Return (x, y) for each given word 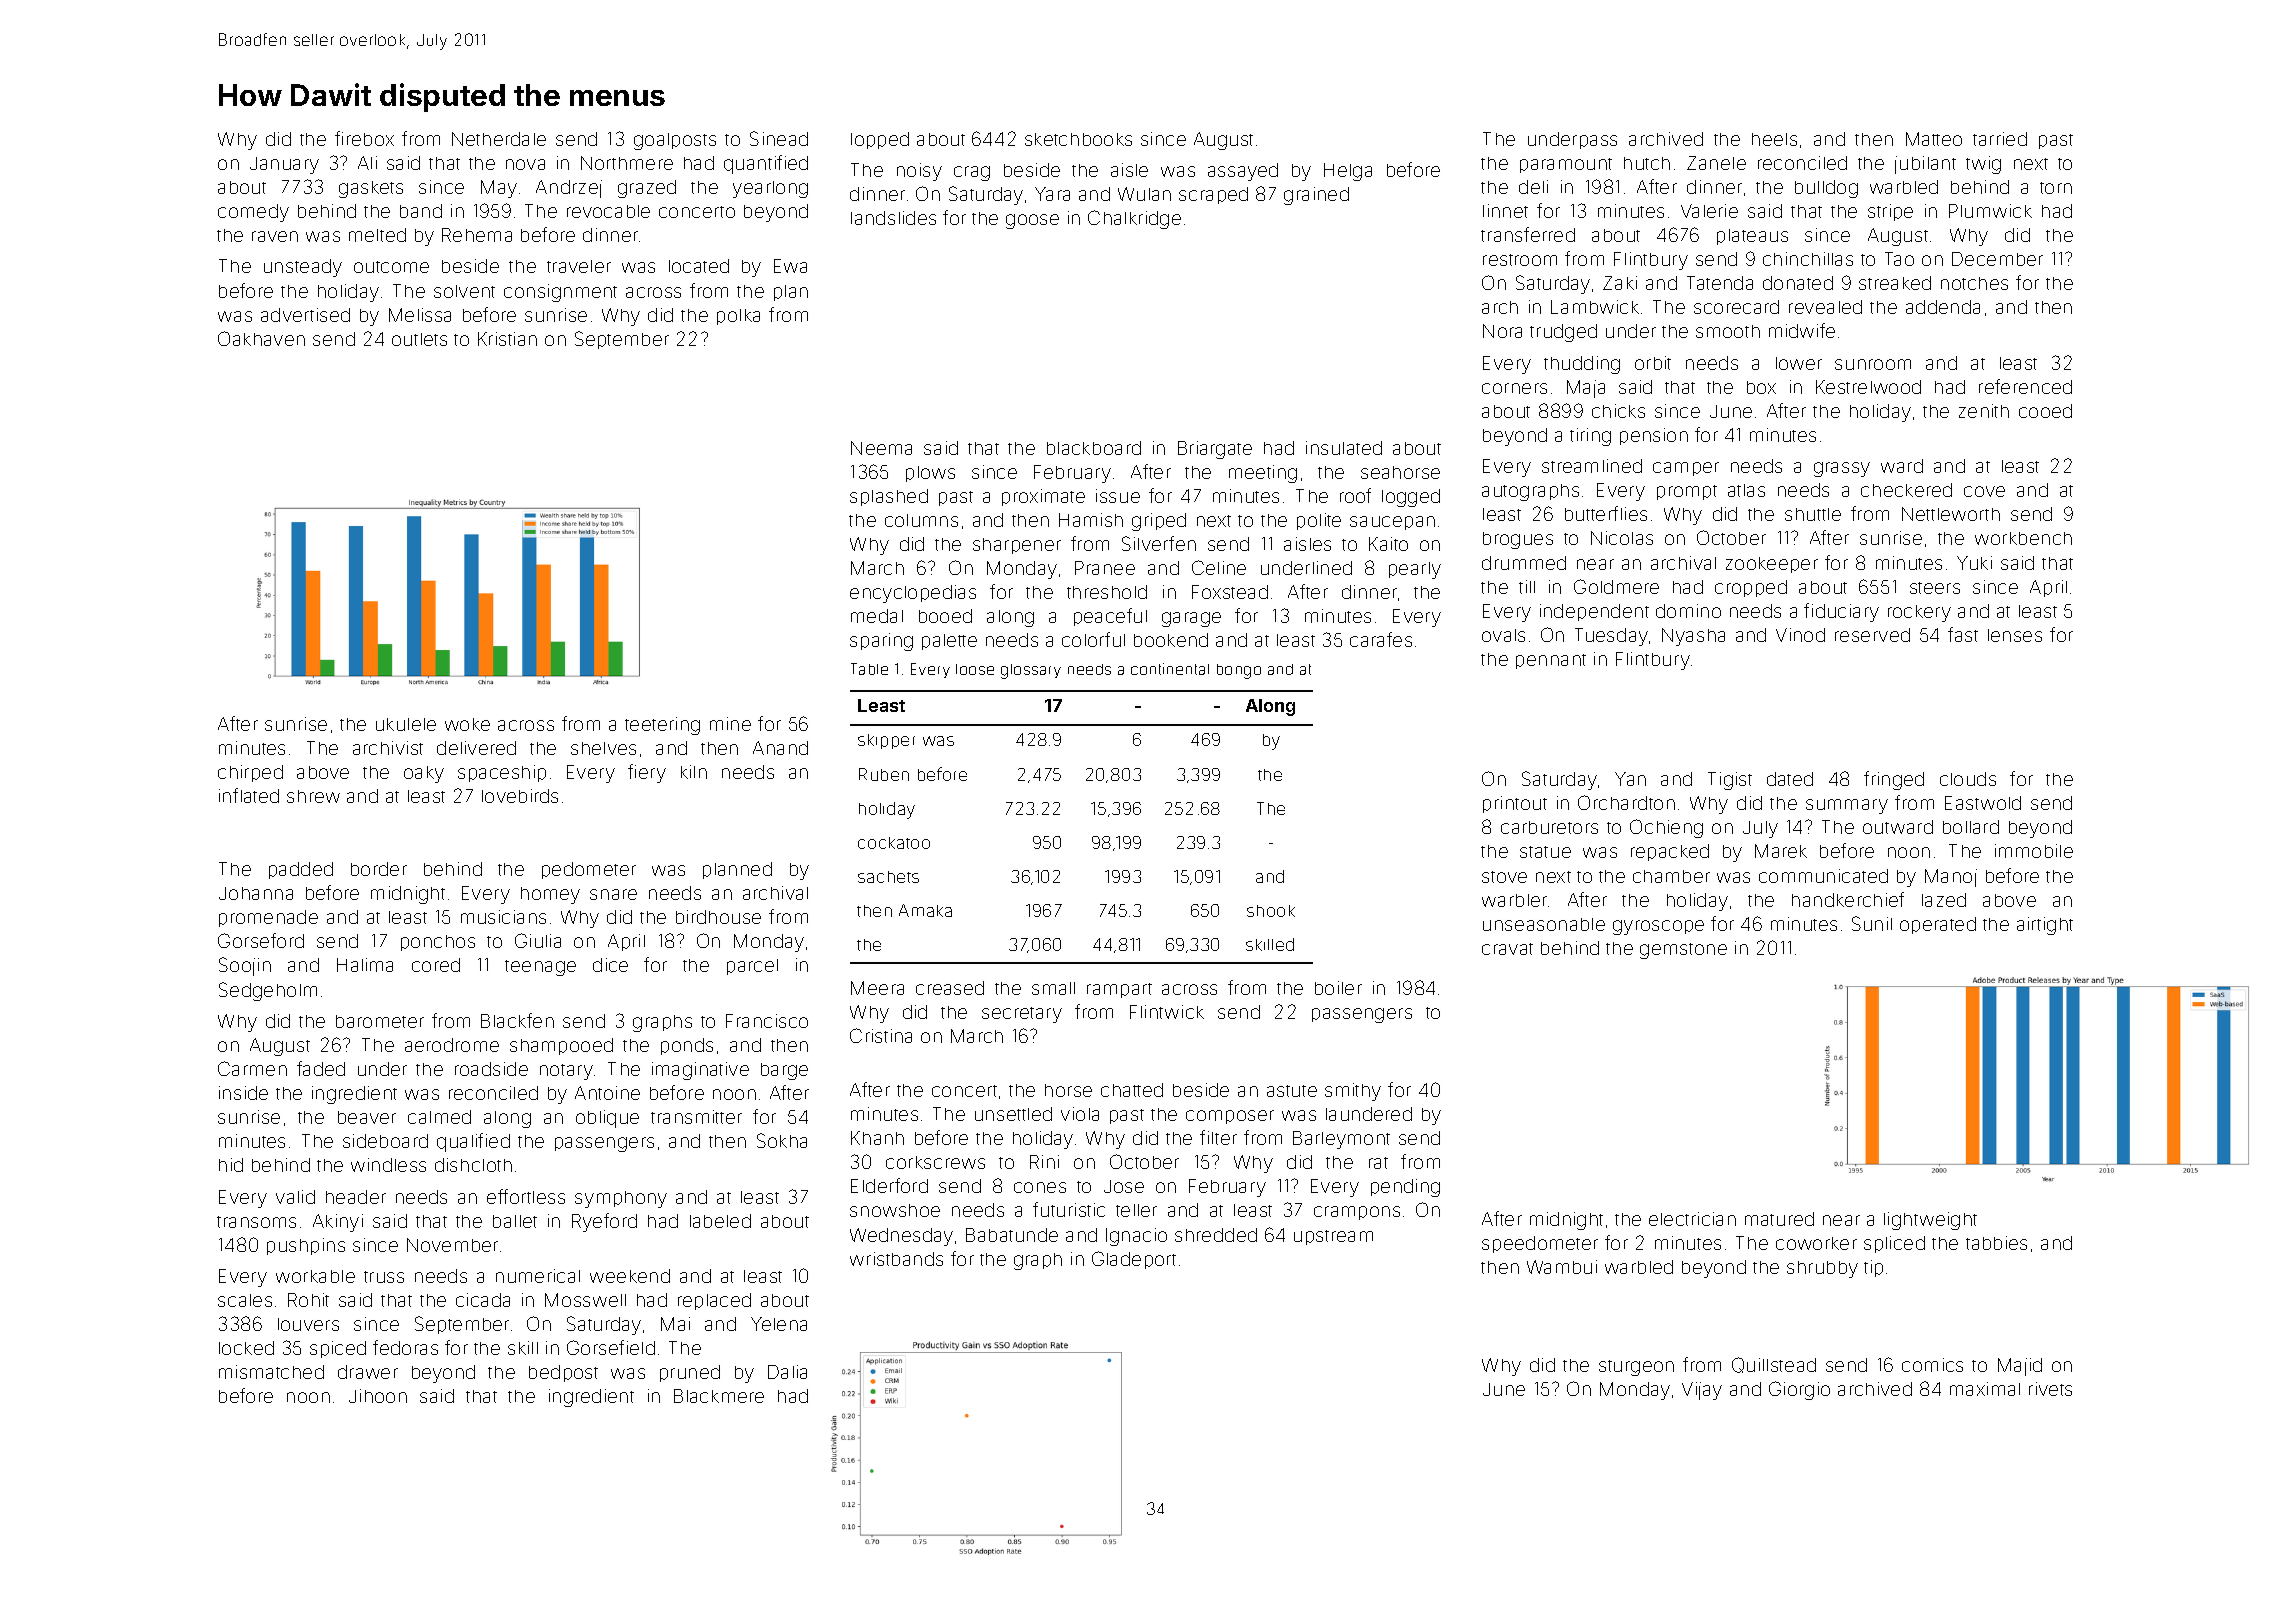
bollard (1971, 827)
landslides (893, 218)
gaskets (371, 189)
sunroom (1873, 364)
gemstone (1683, 951)
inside (243, 1093)
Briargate (1215, 450)
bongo (1239, 671)
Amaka (925, 910)
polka (738, 317)
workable (315, 1276)
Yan (1630, 779)
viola (1080, 1114)
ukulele (406, 724)
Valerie (1709, 211)
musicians (503, 917)
